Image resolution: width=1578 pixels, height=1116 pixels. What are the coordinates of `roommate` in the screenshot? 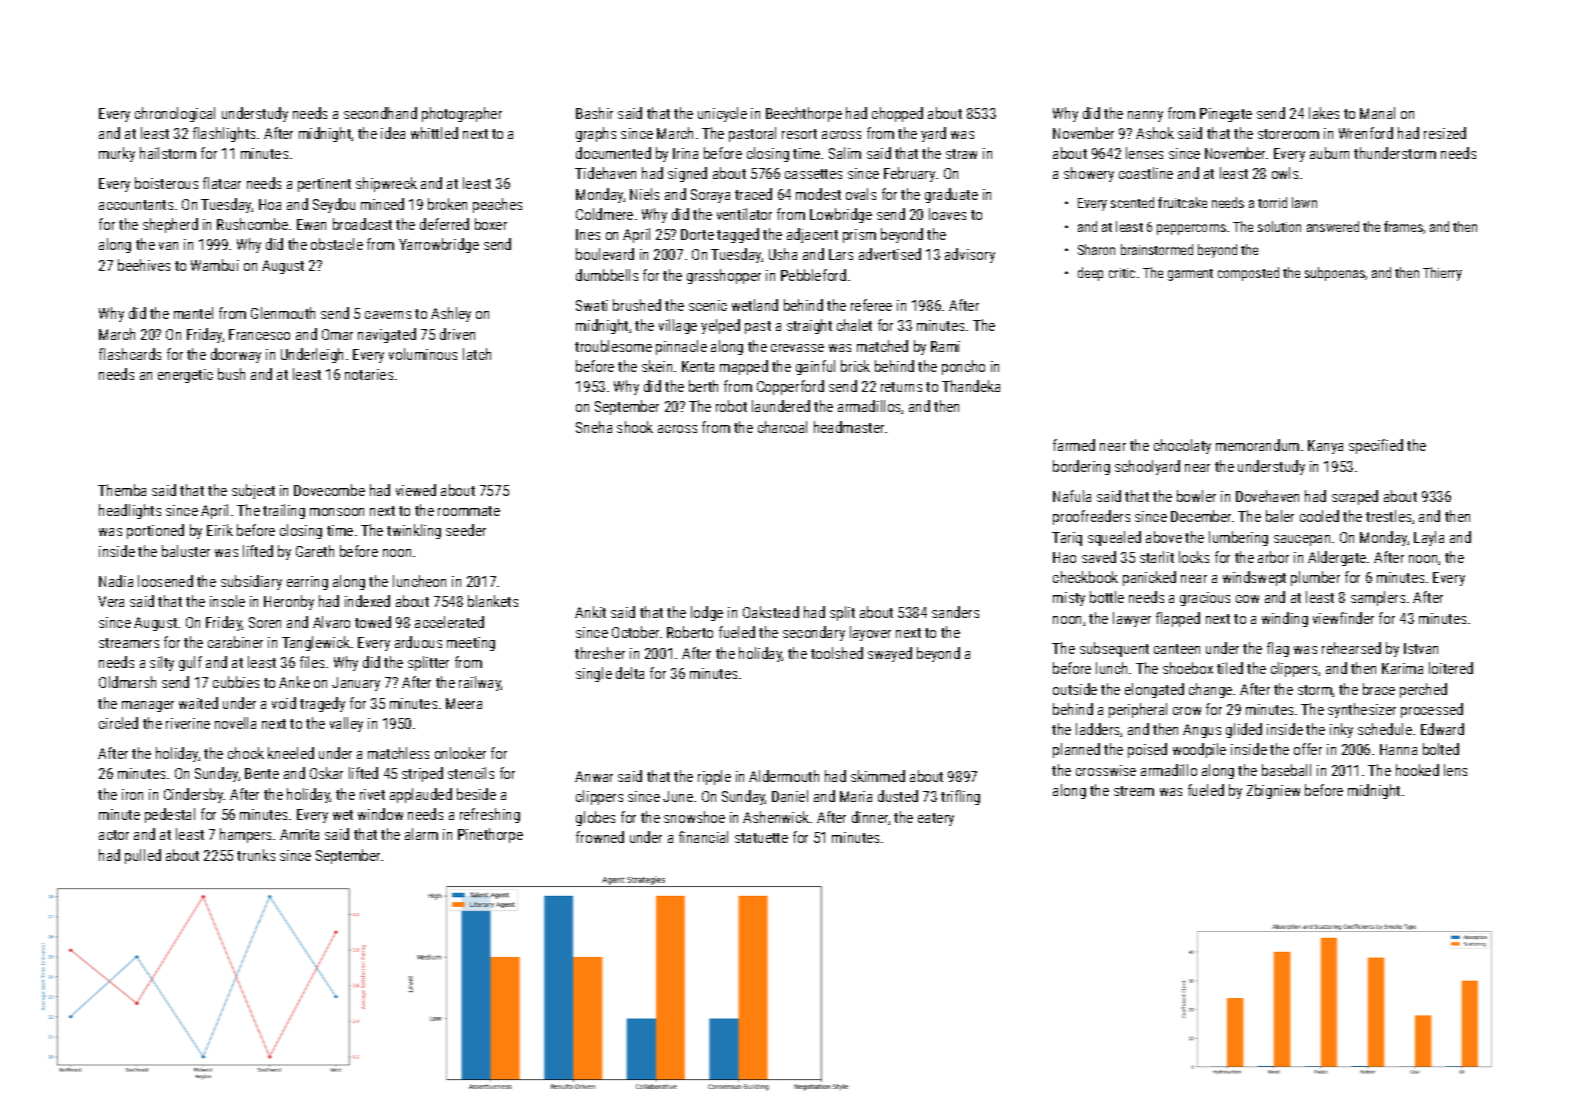 It's located at (469, 511).
